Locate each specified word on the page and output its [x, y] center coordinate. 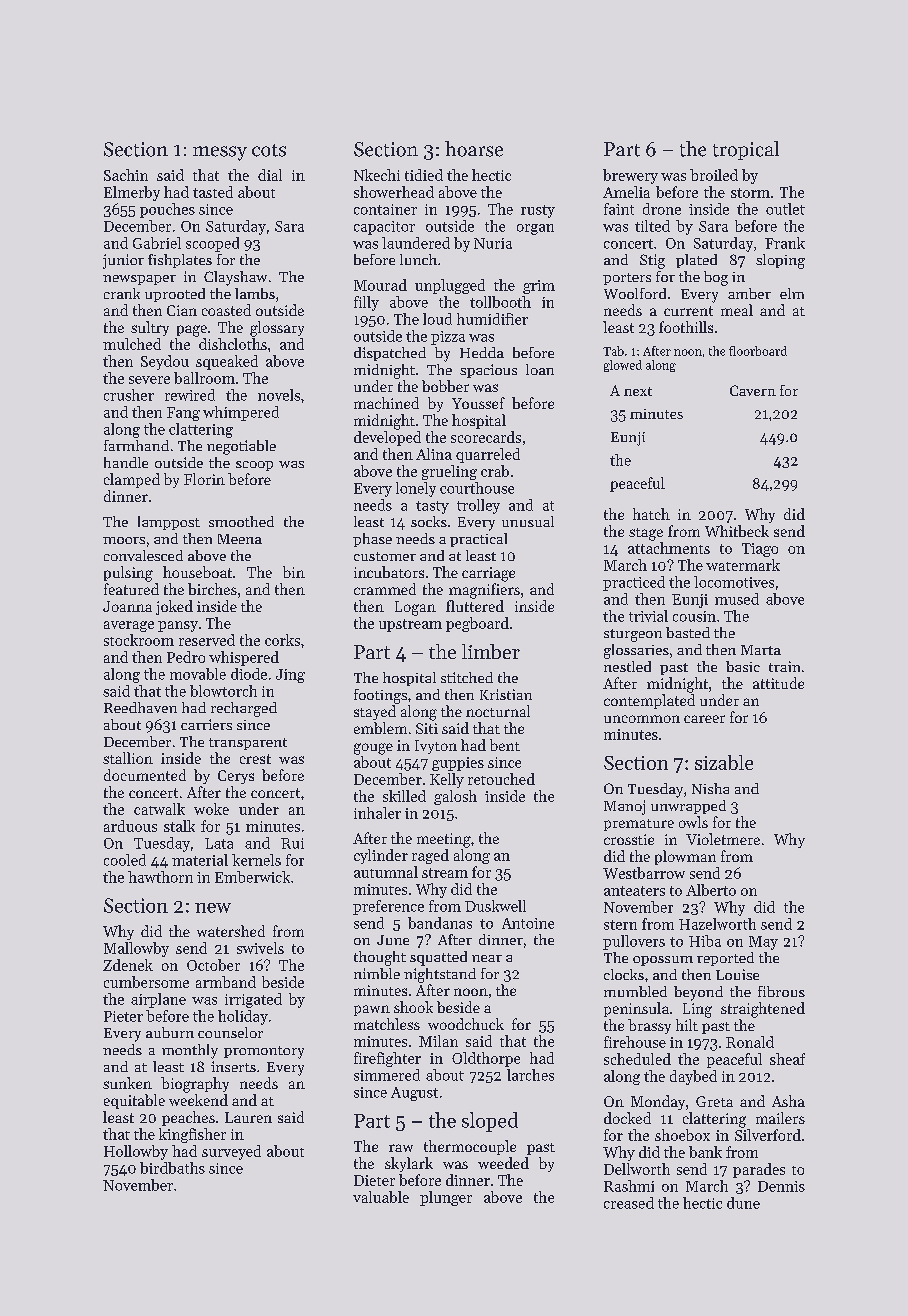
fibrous [781, 991]
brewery [630, 176]
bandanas [440, 923]
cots [269, 150]
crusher [129, 395]
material [200, 860]
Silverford [768, 1135]
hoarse [474, 149]
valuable [381, 1197]
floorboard [758, 351]
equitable [134, 1101]
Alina [434, 454]
